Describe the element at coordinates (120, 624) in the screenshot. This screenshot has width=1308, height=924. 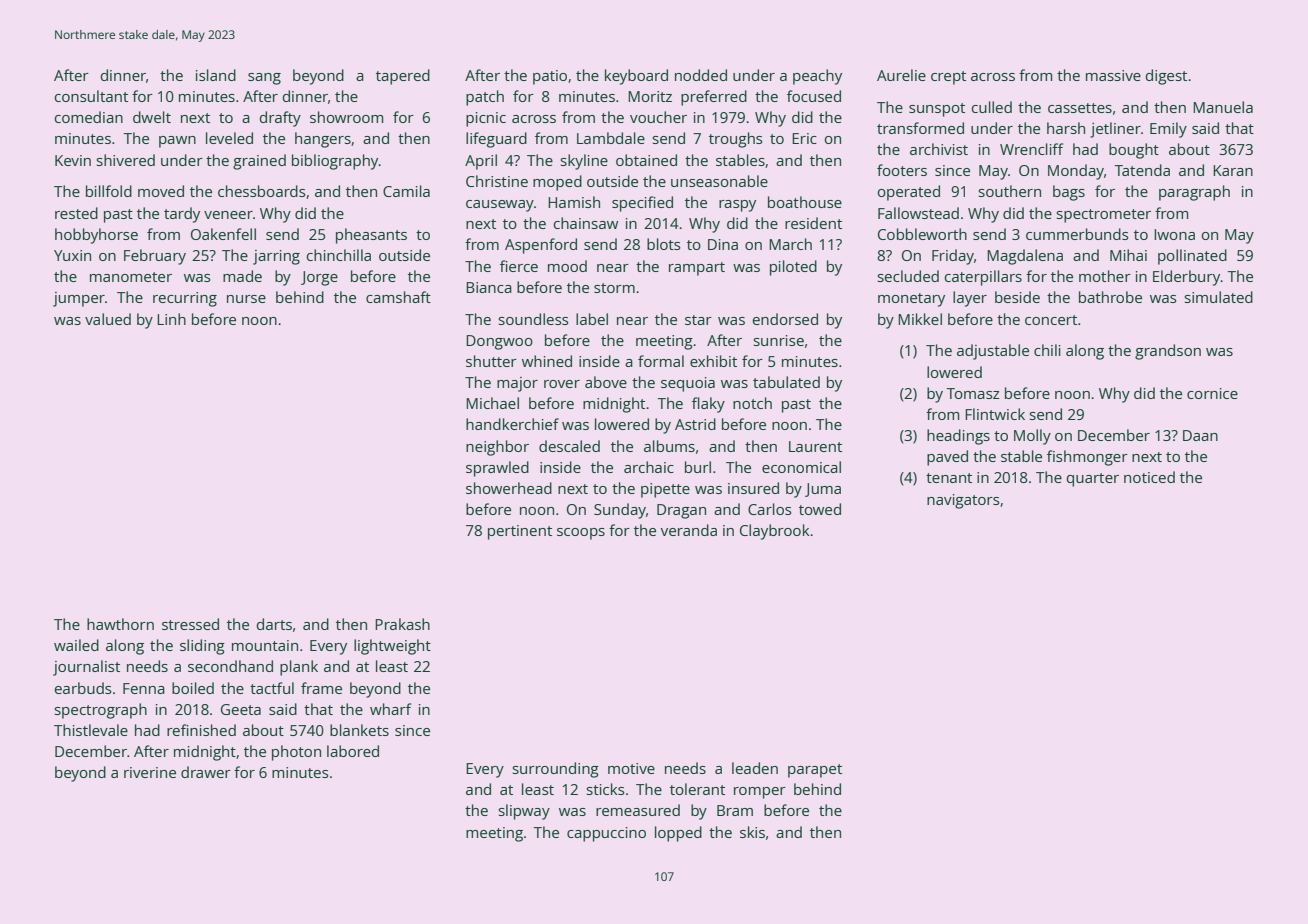
I see `hawthorn` at that location.
